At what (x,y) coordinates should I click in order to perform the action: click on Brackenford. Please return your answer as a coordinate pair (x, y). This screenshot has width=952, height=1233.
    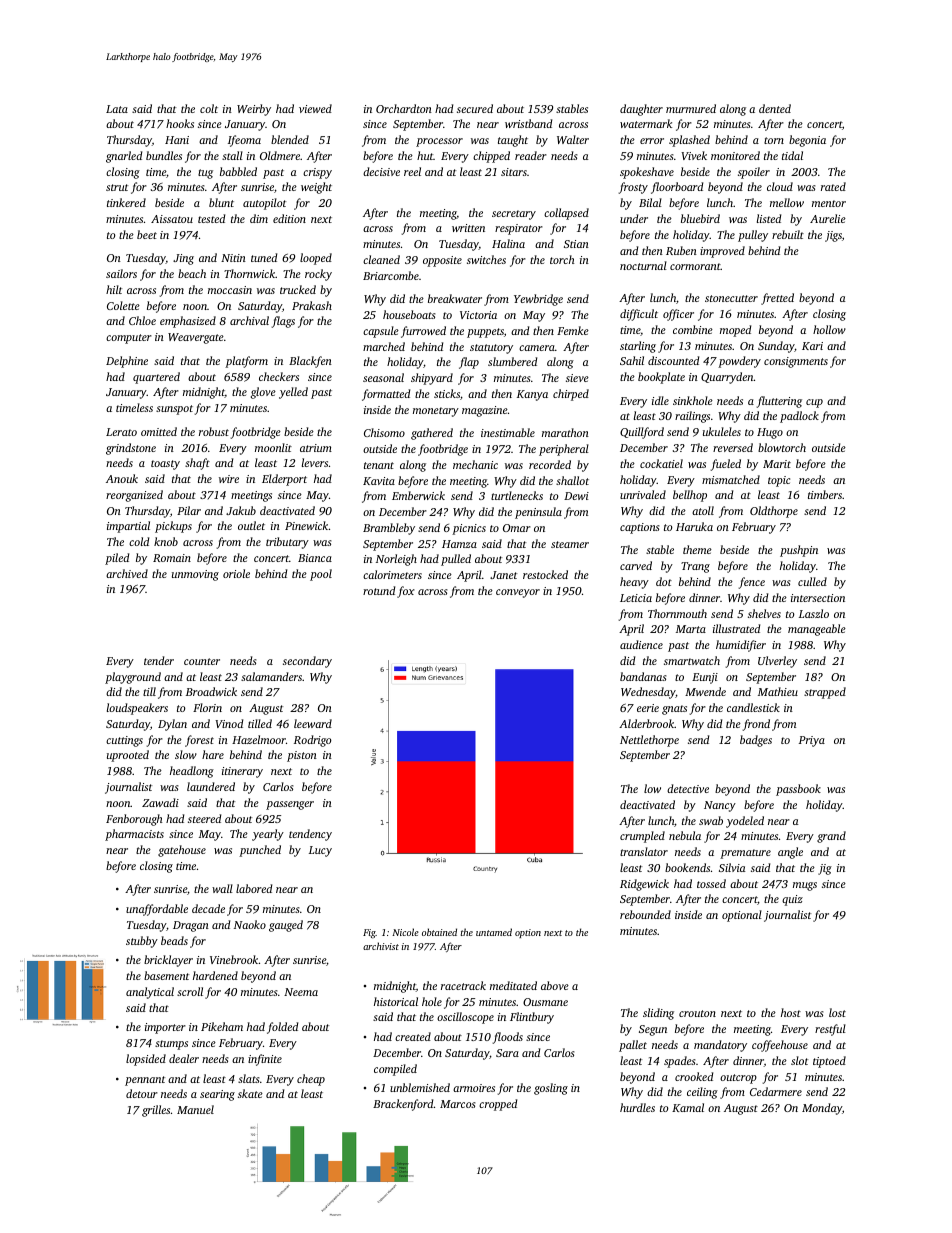
    Looking at the image, I should click on (403, 1105).
